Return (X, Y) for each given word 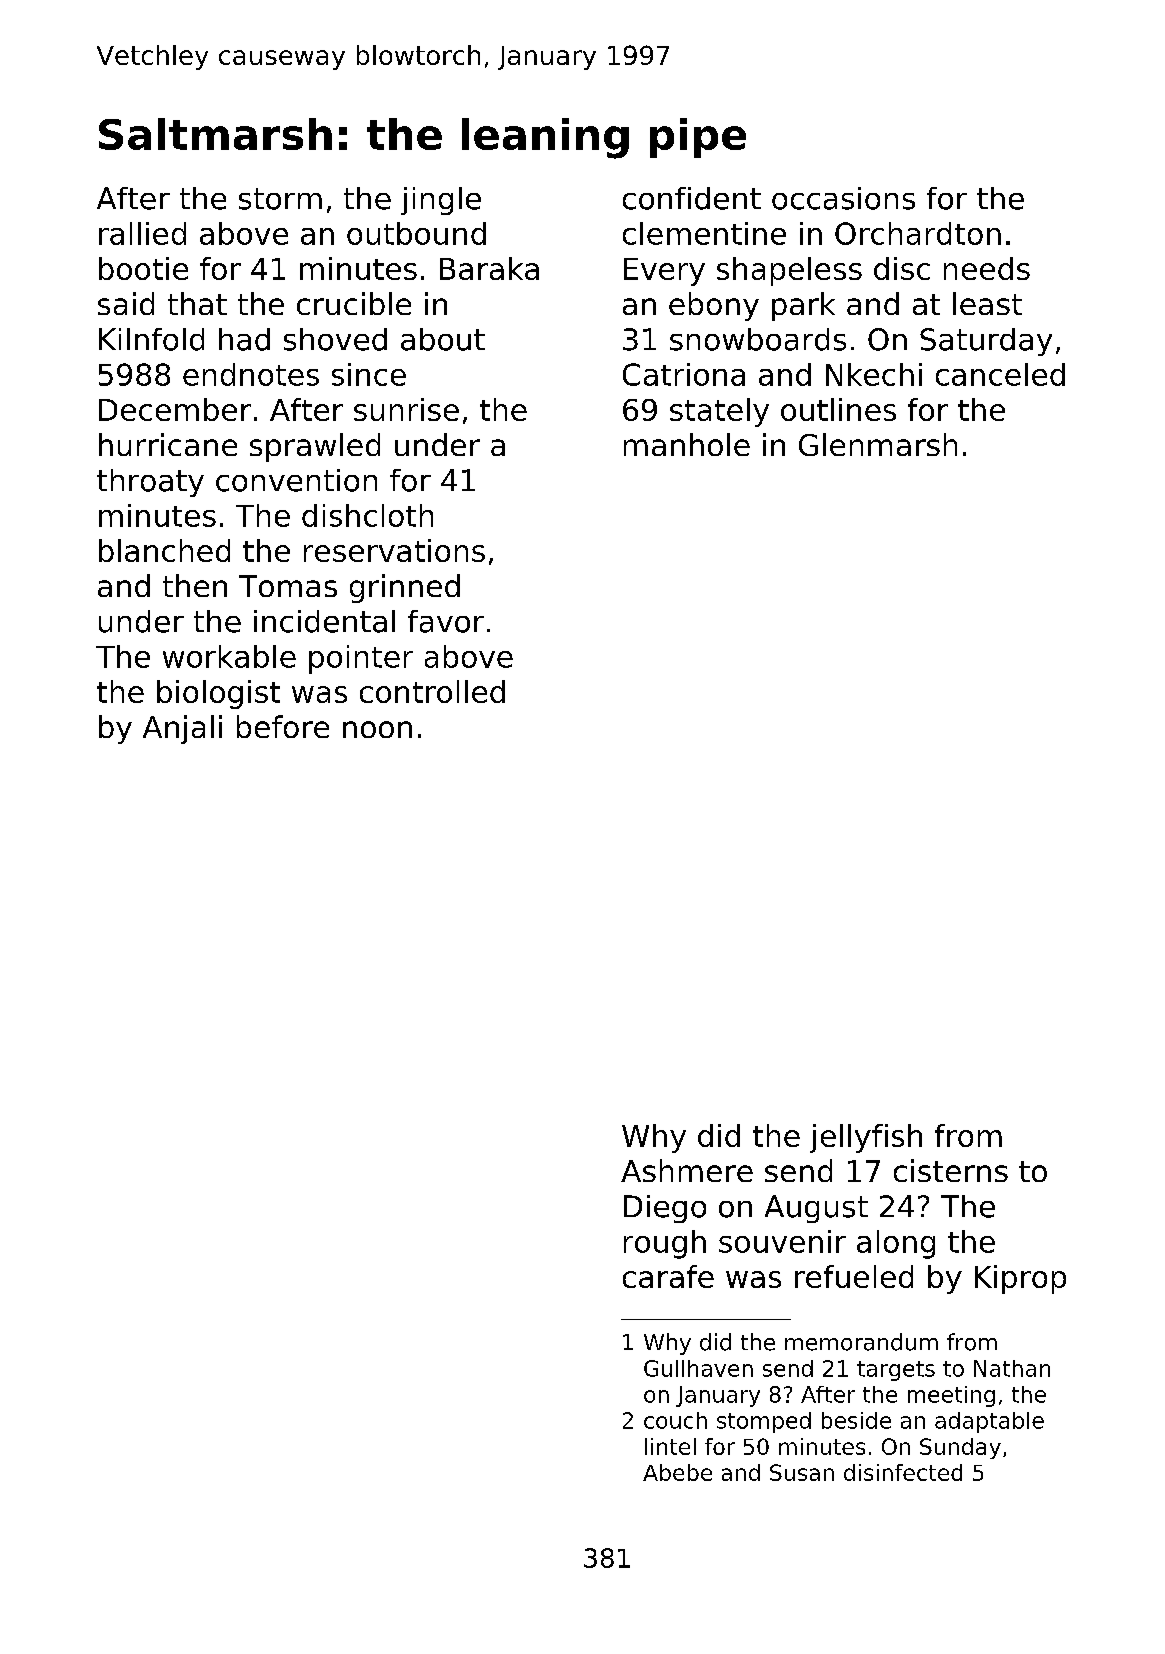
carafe (668, 1276)
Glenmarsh (878, 444)
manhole (687, 444)
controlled (432, 691)
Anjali (182, 729)
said (126, 303)
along (896, 1244)
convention (296, 480)
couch (675, 1420)
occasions (843, 198)
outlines (838, 409)
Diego (665, 1209)
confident (692, 198)
